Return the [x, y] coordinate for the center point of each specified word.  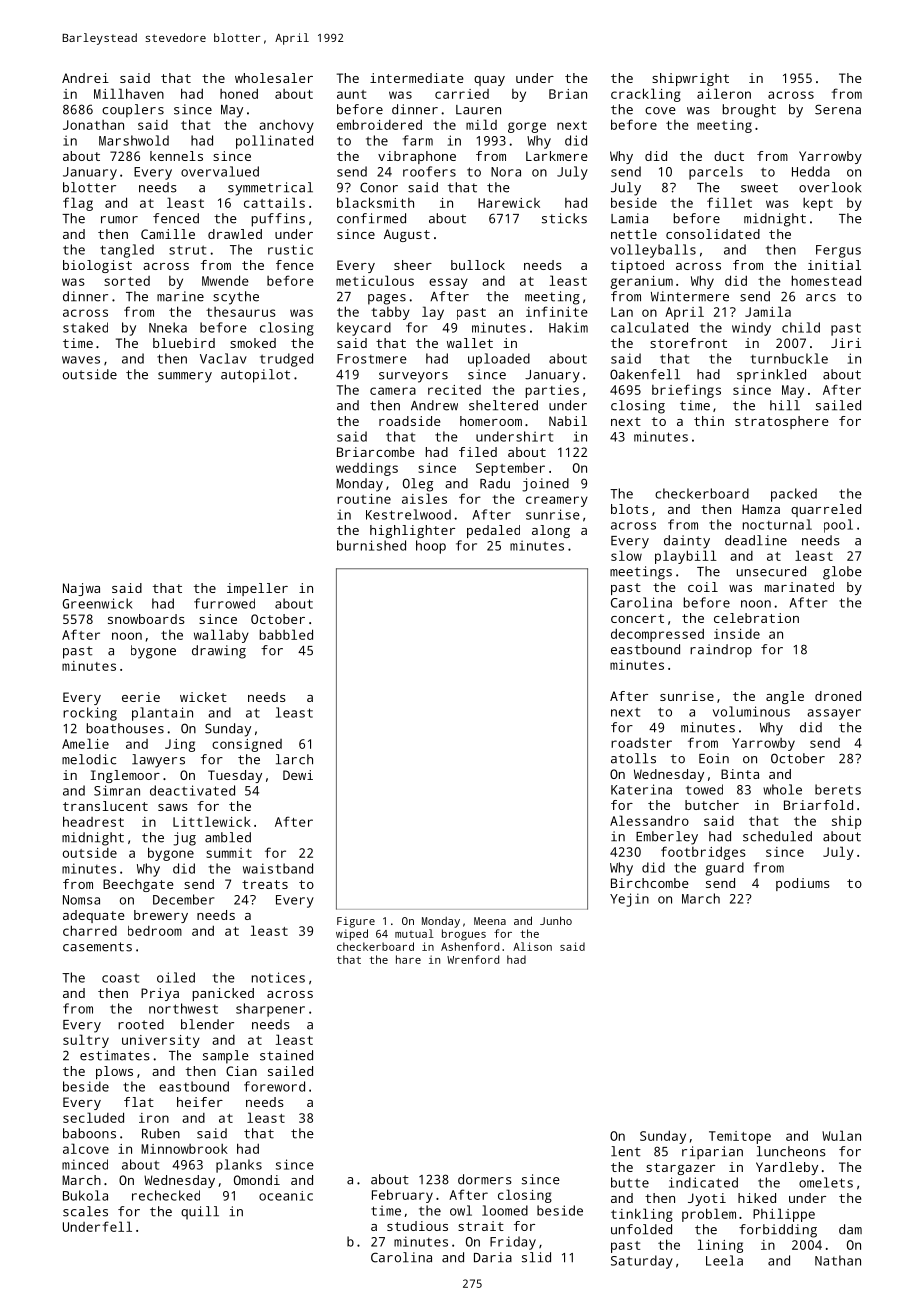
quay [489, 81]
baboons [89, 1133]
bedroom [155, 931]
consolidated [713, 234]
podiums [803, 884]
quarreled [826, 510]
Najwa [81, 589]
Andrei [85, 78]
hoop [431, 547]
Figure [356, 922]
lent [626, 1151]
